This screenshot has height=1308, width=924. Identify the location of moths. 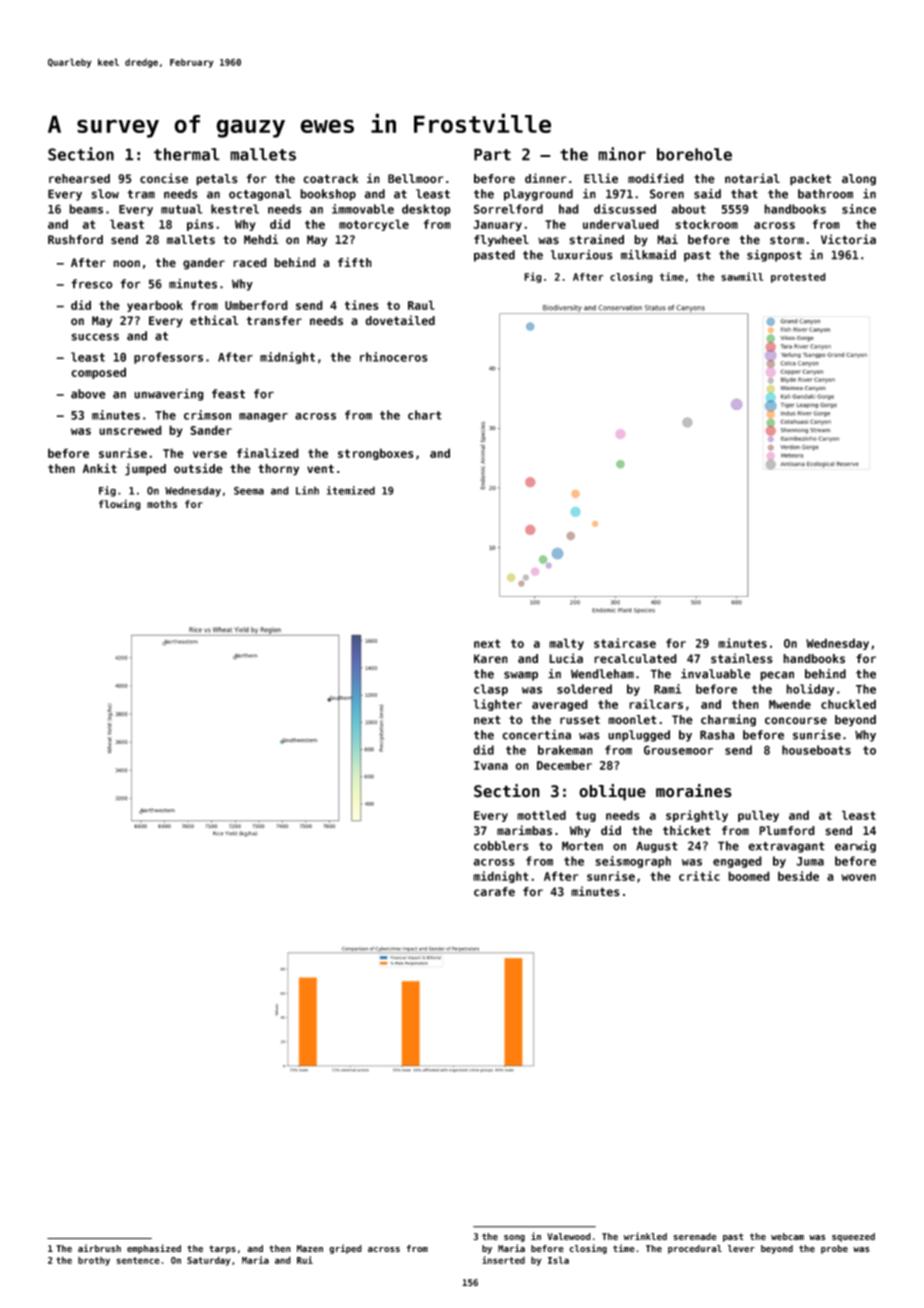
(162, 504).
